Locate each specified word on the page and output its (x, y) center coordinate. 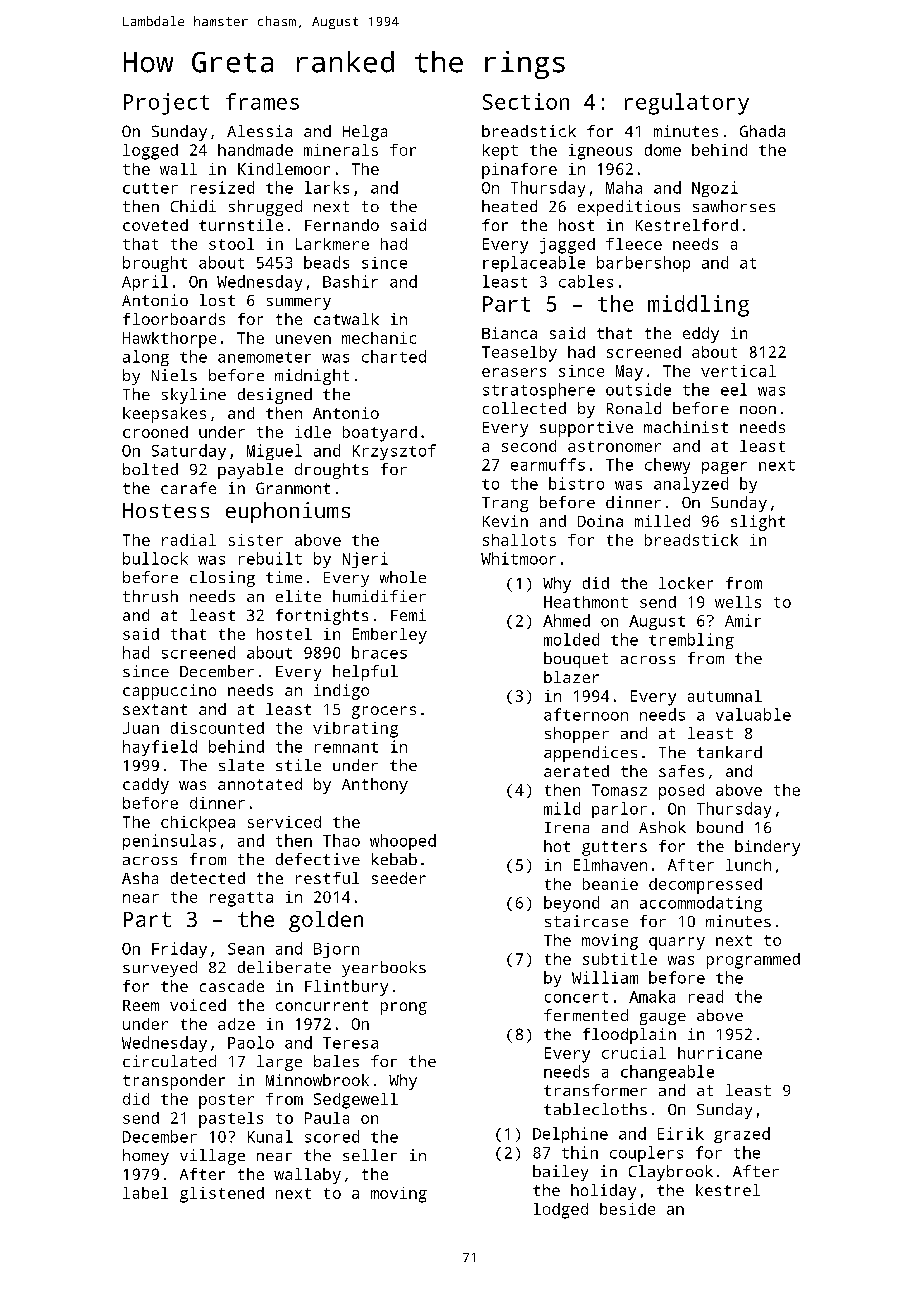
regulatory (687, 104)
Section (526, 101)
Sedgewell (356, 1101)
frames (262, 101)
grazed (742, 1135)
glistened (222, 1195)
